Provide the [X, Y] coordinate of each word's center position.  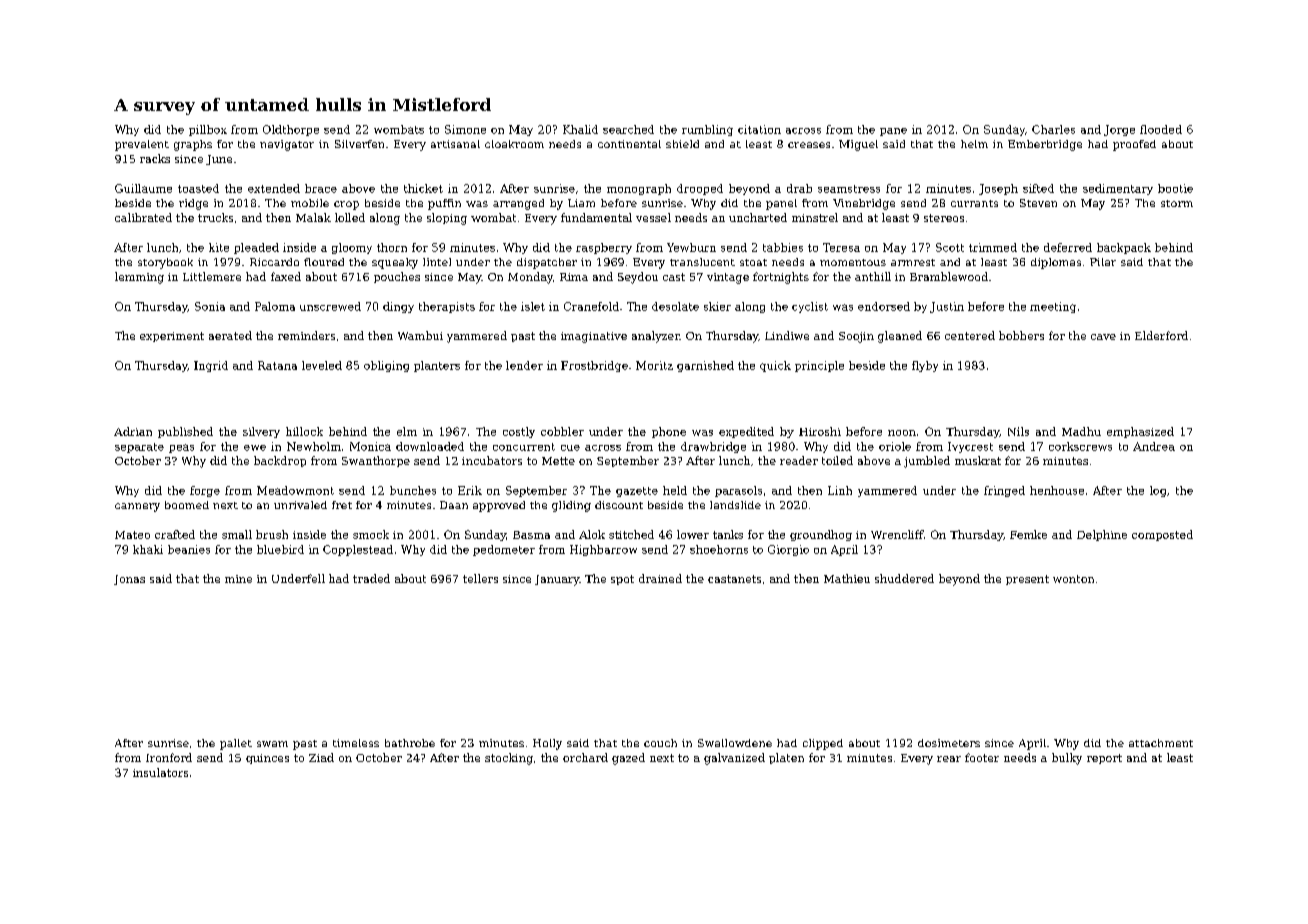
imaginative [594, 337]
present [1027, 580]
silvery [261, 432]
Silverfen [359, 144]
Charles [1053, 129]
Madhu [1081, 431]
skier [717, 306]
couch [660, 743]
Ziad [321, 757]
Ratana [277, 365]
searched [628, 129]
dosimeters [949, 743]
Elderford [1161, 335]
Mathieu [847, 578]
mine [238, 579]
